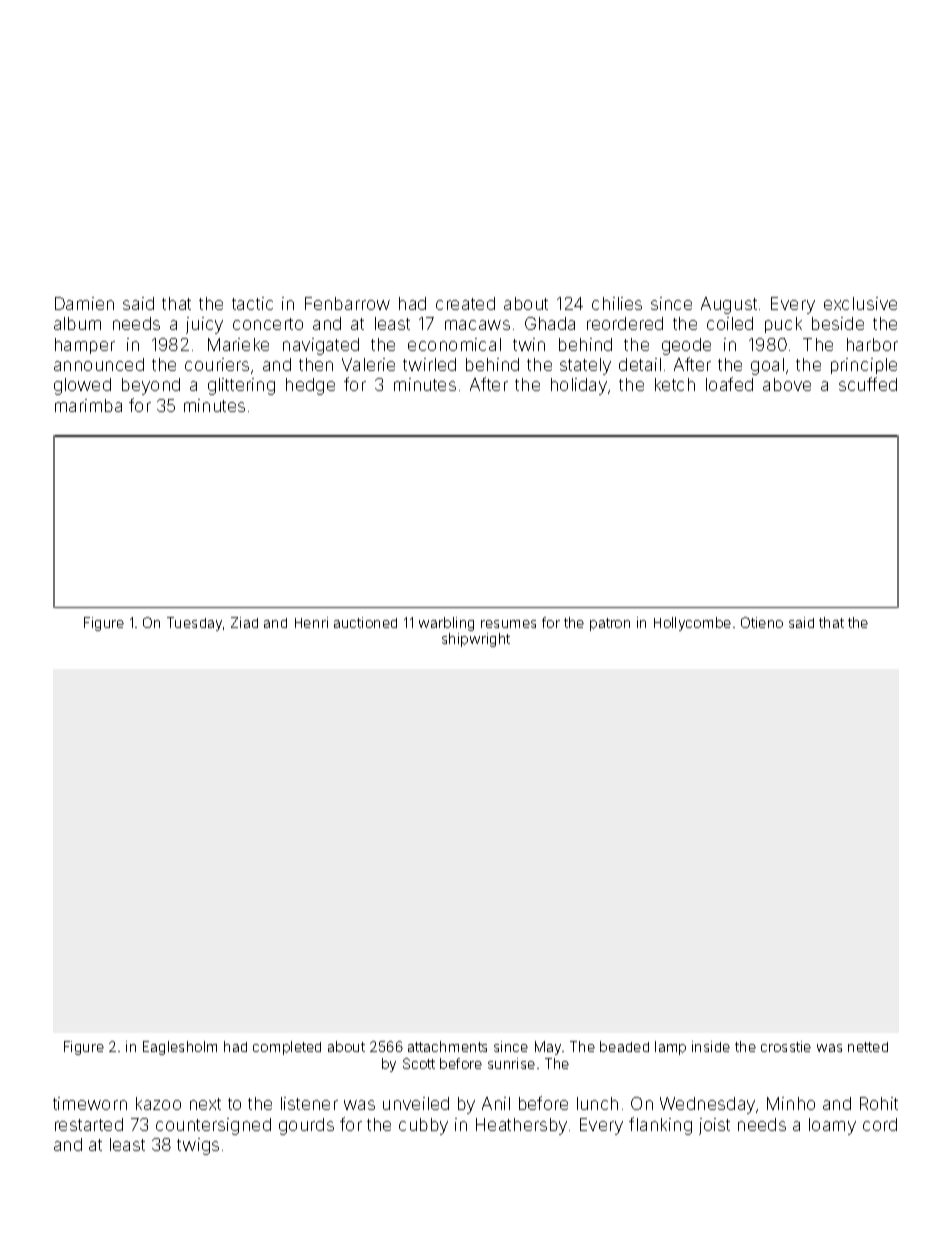 This screenshot has width=952, height=1233. I want to click on Eaglesholm, so click(180, 1048).
